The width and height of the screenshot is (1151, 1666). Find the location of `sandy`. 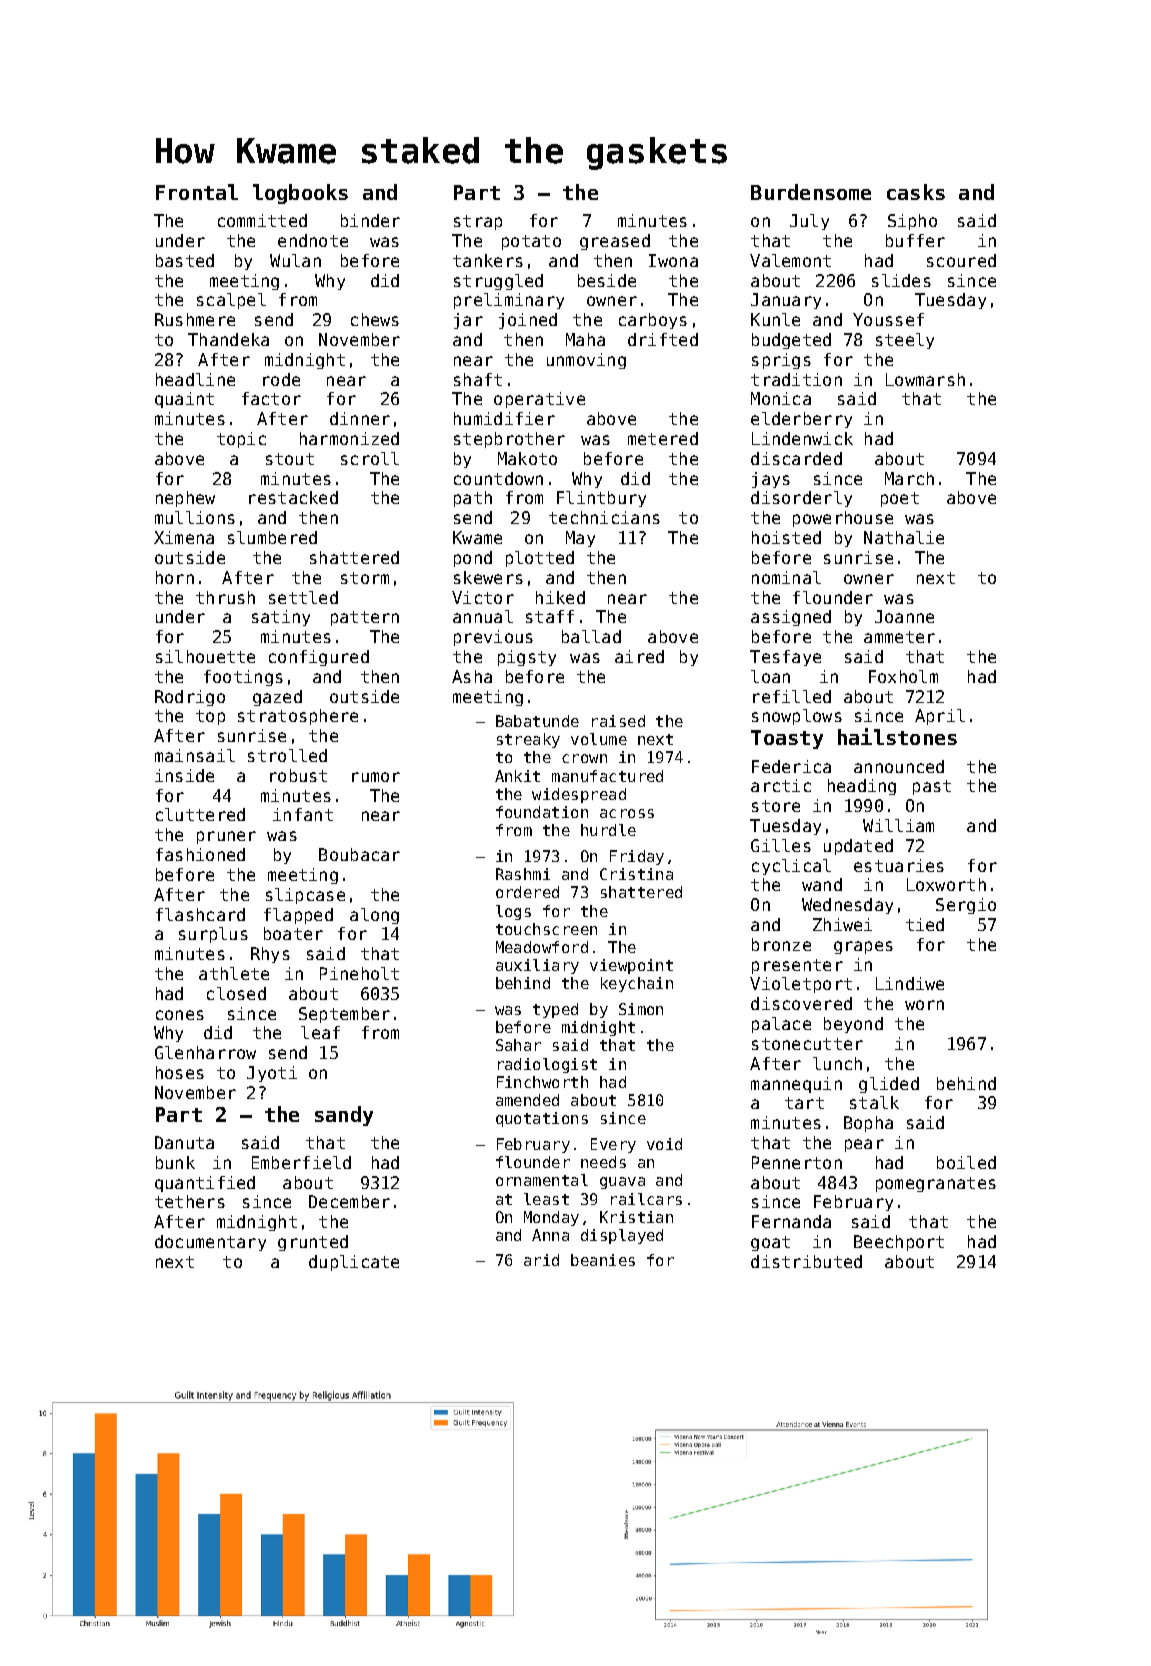

sandy is located at coordinates (344, 1116).
